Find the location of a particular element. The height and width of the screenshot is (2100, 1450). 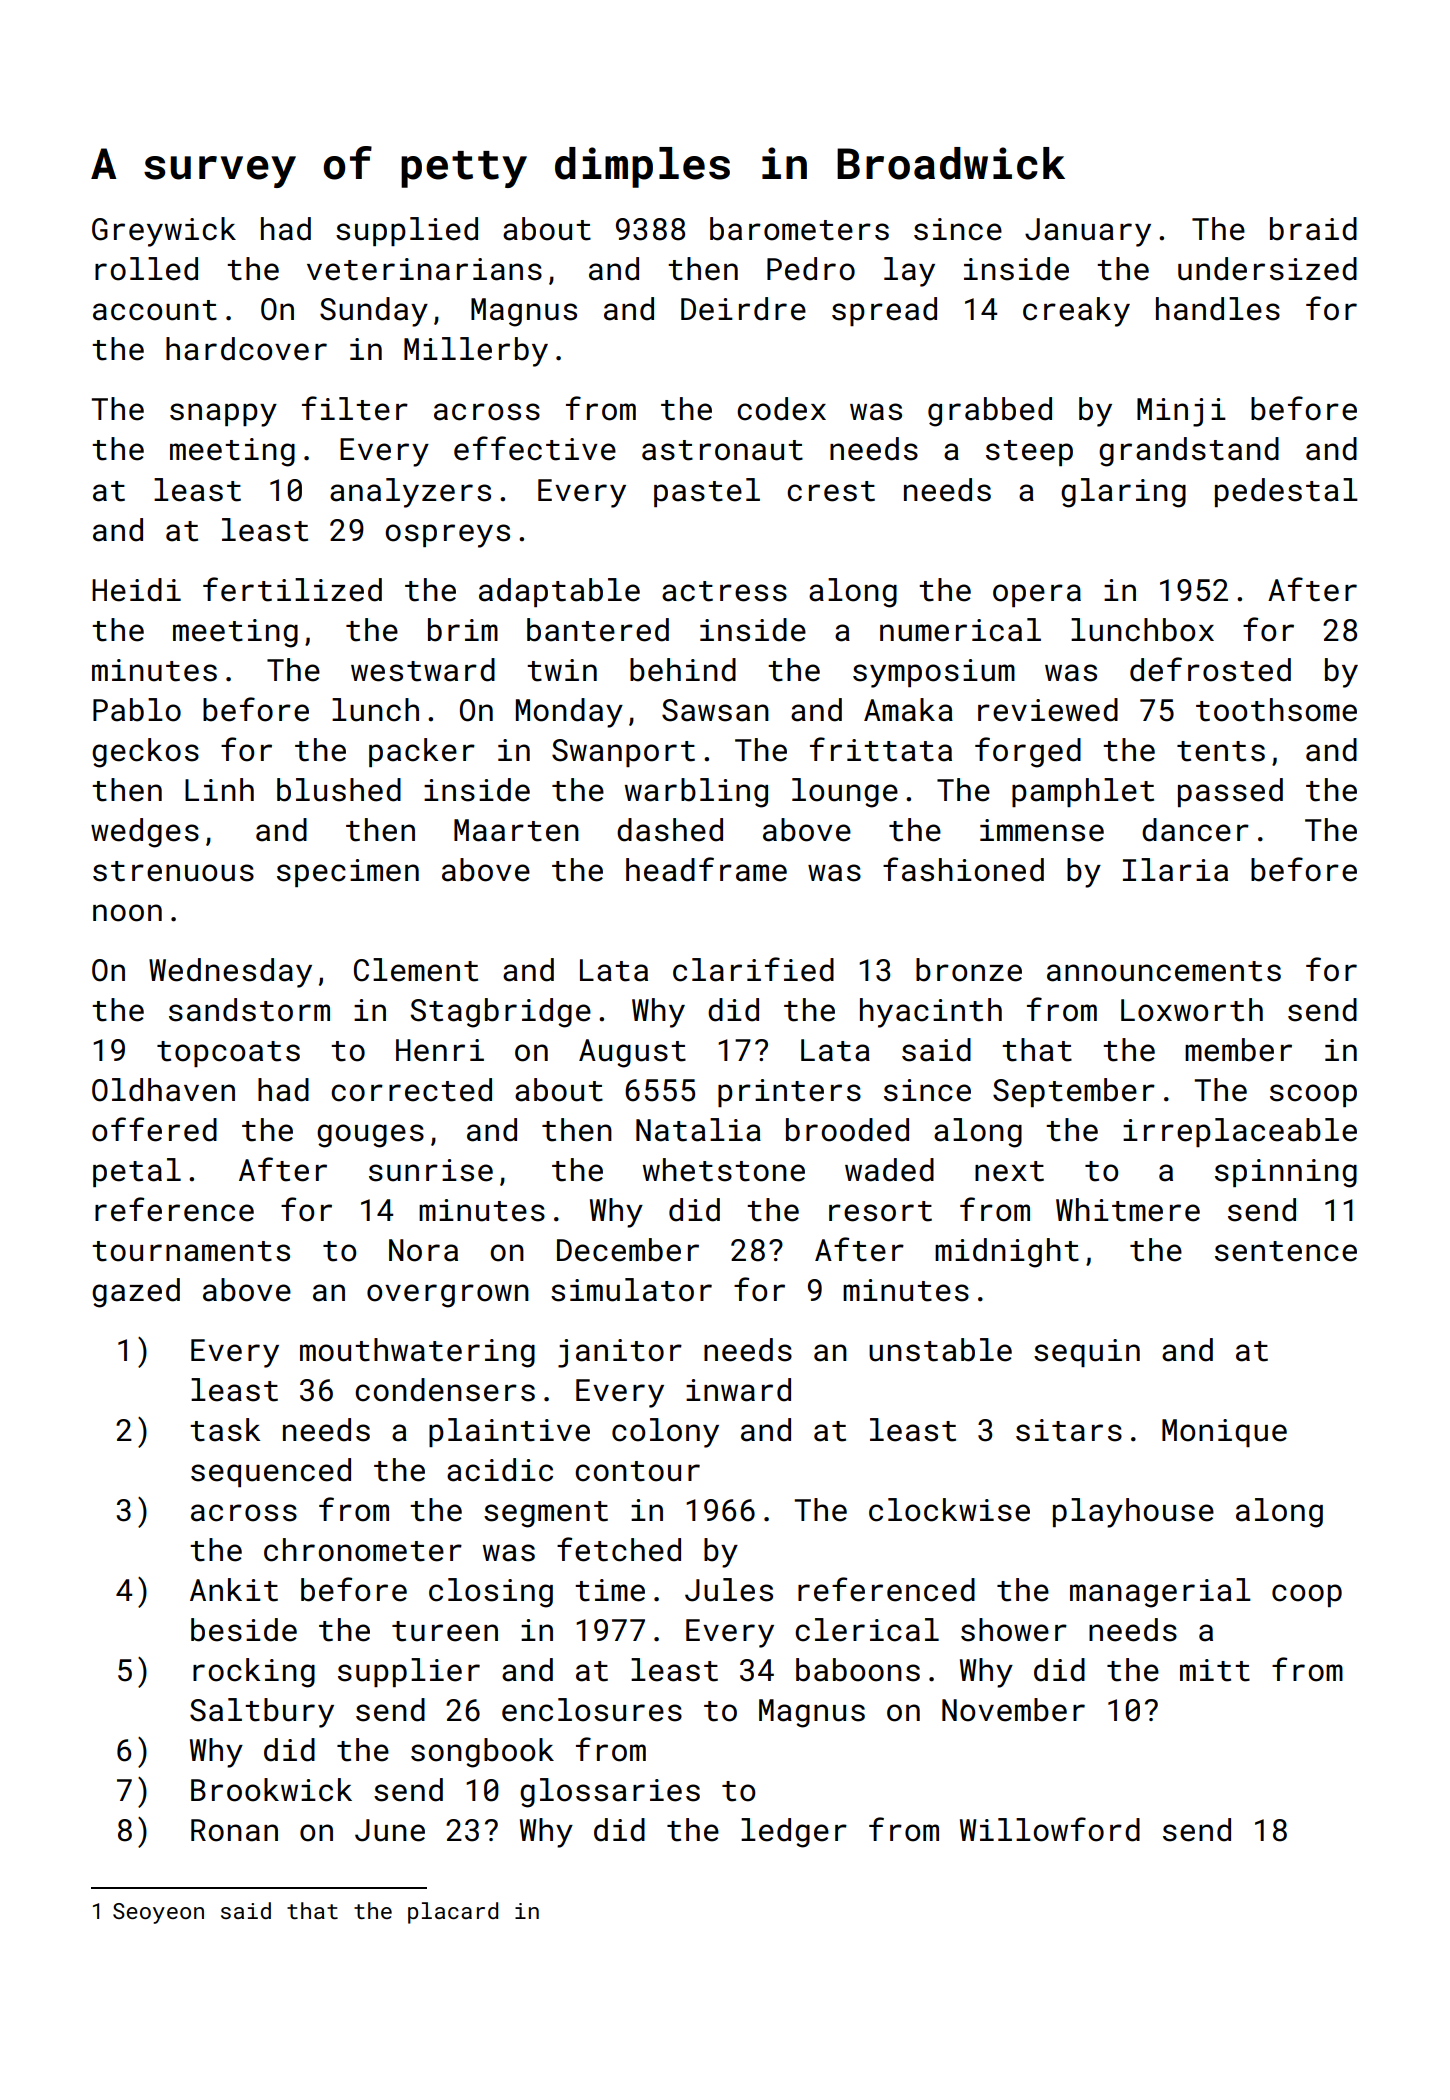

geckos is located at coordinates (145, 753).
